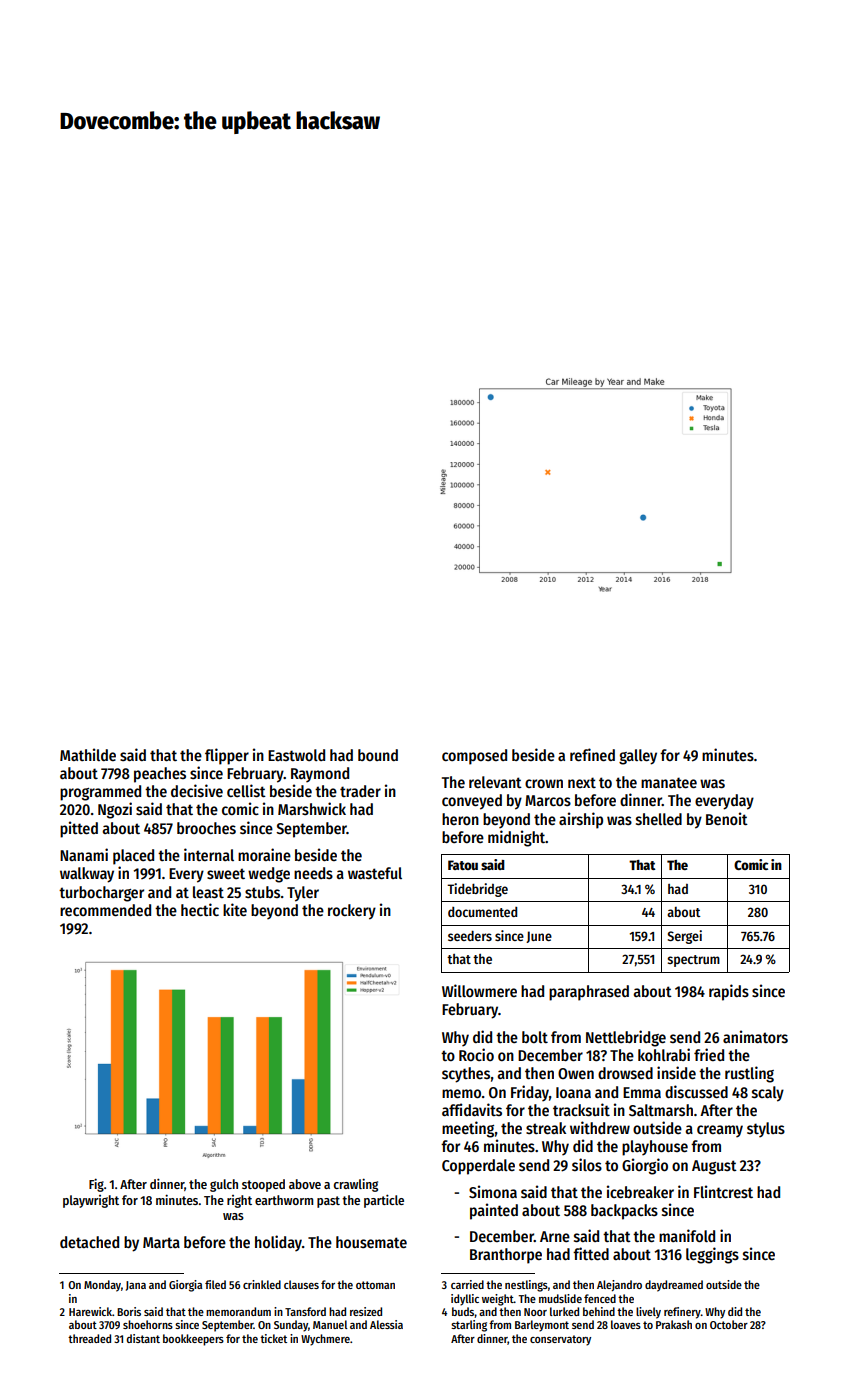 The height and width of the screenshot is (1400, 849). I want to click on stylus, so click(766, 1130).
